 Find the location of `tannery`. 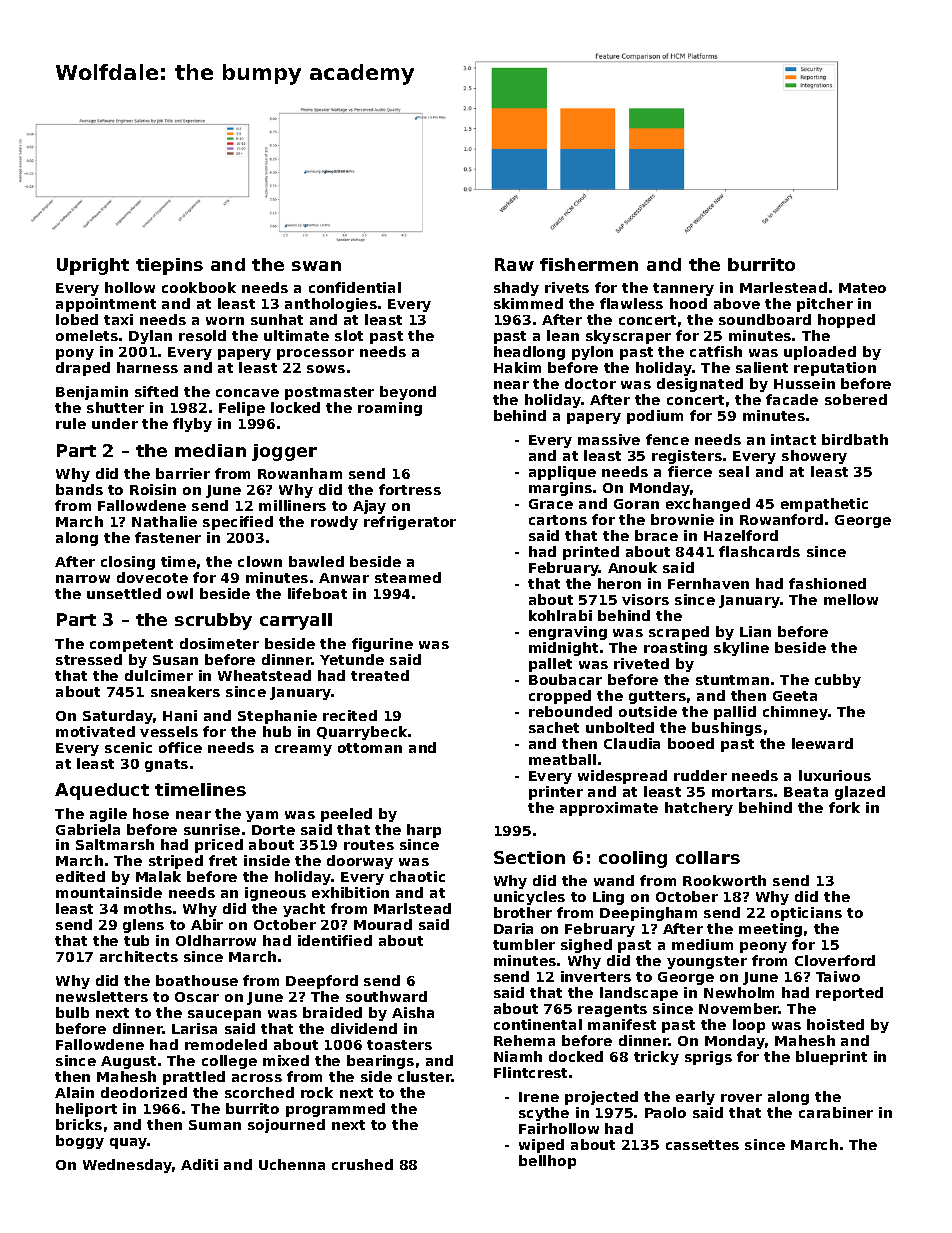

tannery is located at coordinates (683, 289).
